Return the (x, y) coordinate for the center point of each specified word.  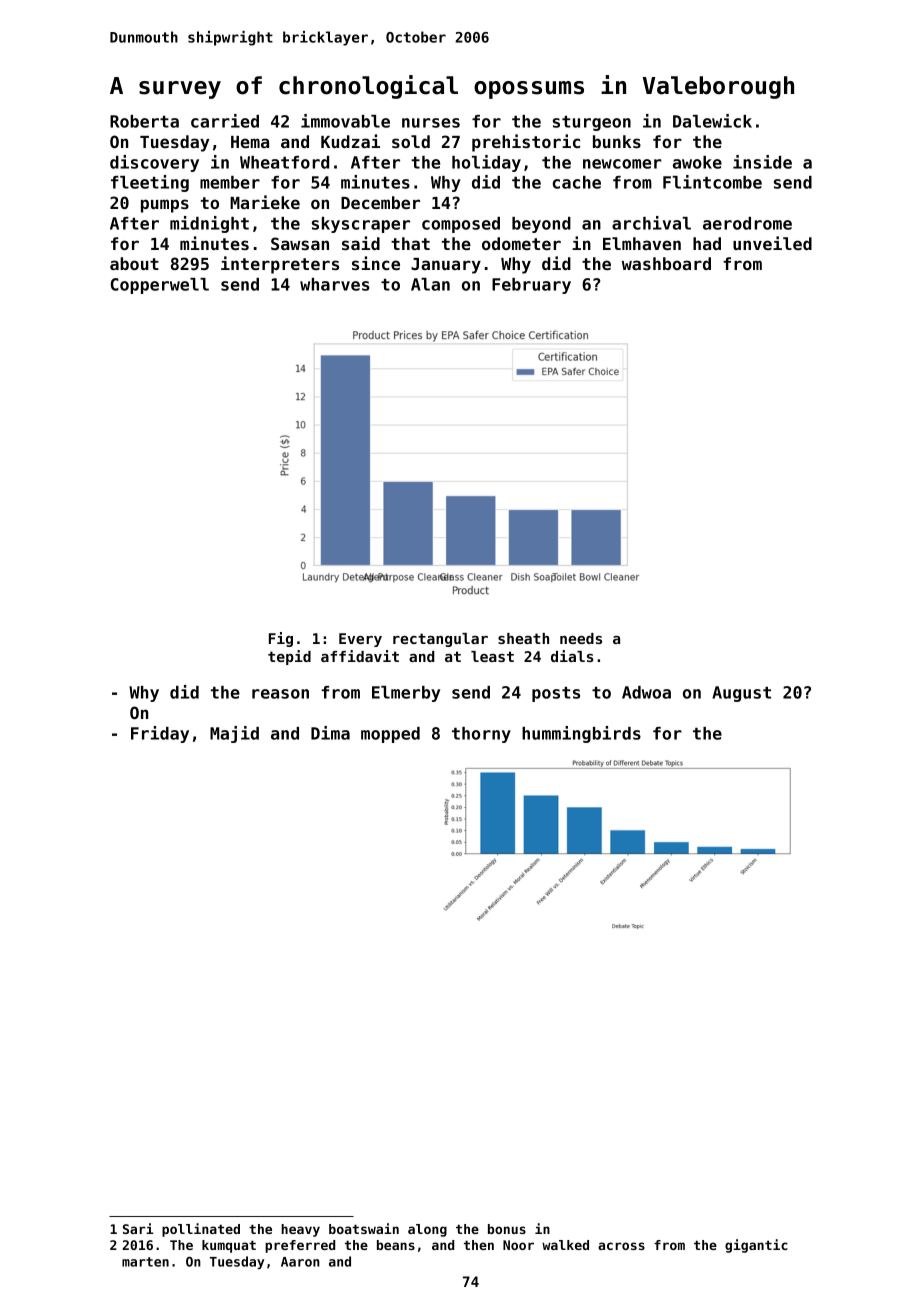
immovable (345, 121)
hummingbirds (581, 734)
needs (581, 638)
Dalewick (712, 121)
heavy (300, 1230)
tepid (289, 657)
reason (280, 694)
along (427, 1230)
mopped (390, 735)
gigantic (756, 1246)
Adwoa (646, 692)
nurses (431, 123)
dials (572, 656)
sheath (523, 638)
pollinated (201, 1230)
